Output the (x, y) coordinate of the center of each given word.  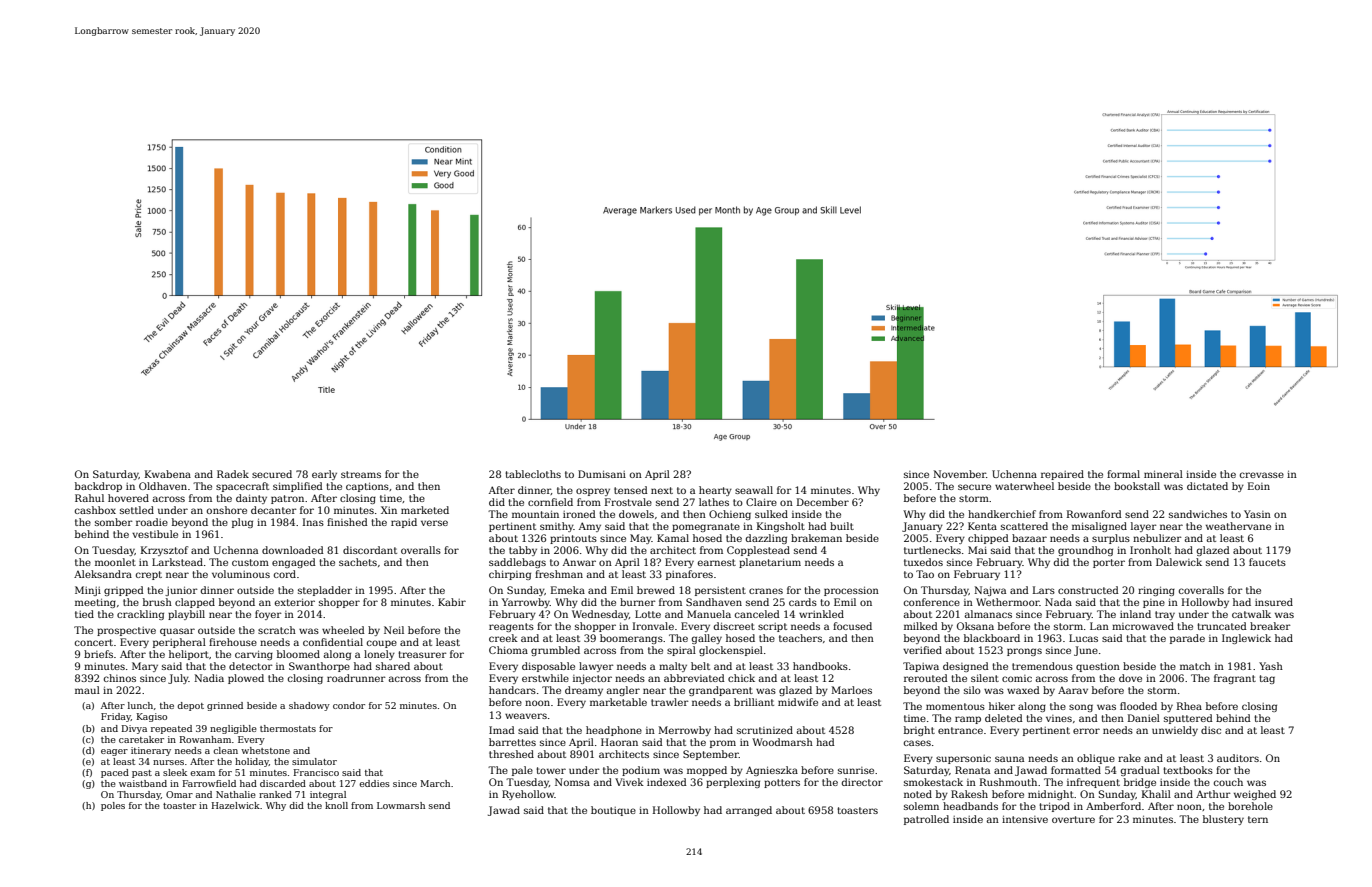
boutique (613, 811)
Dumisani (602, 474)
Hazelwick (236, 805)
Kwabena (168, 474)
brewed (656, 590)
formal (1123, 474)
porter (1109, 563)
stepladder (325, 591)
